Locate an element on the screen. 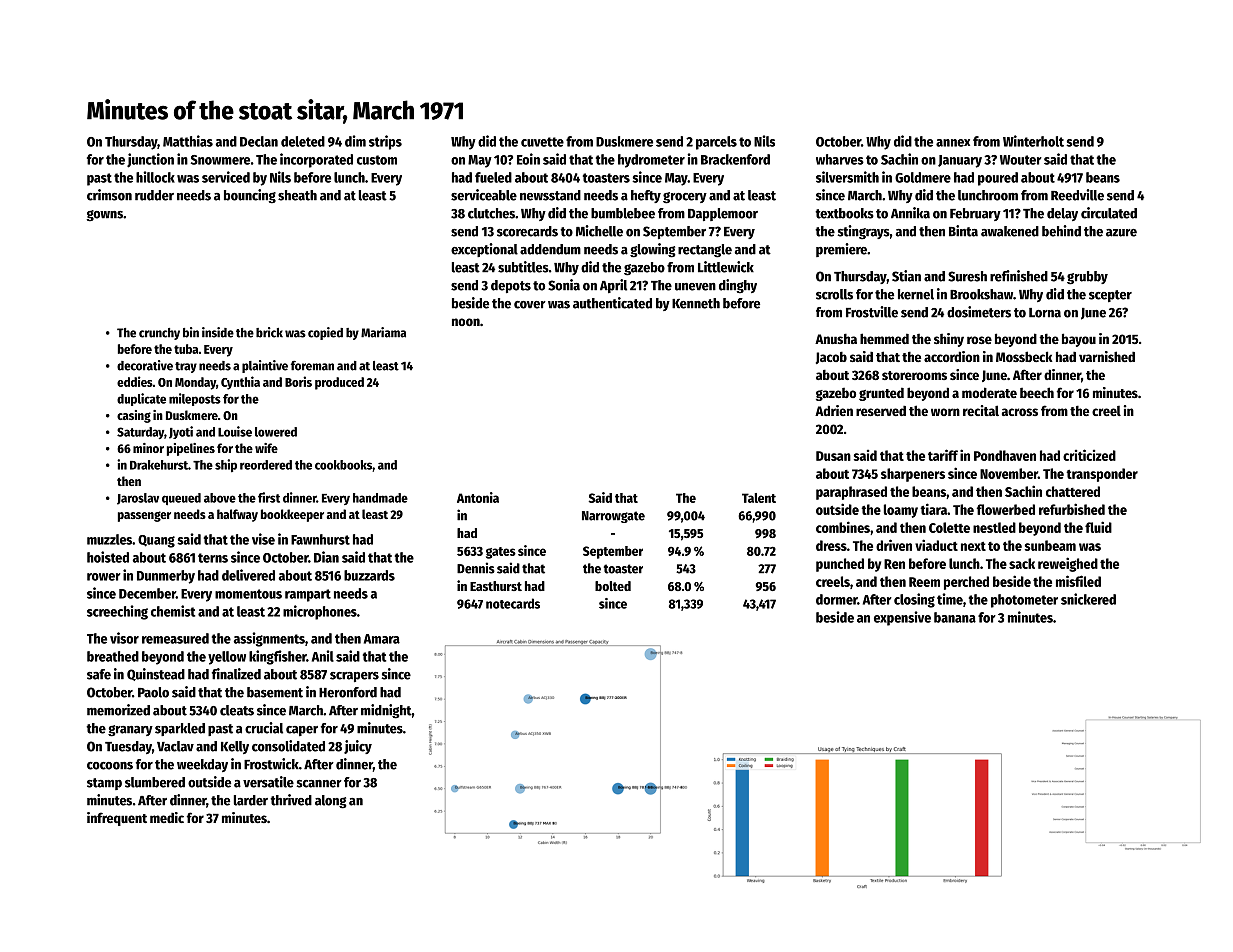 This screenshot has height=952, width=1233. midnight is located at coordinates (386, 711).
